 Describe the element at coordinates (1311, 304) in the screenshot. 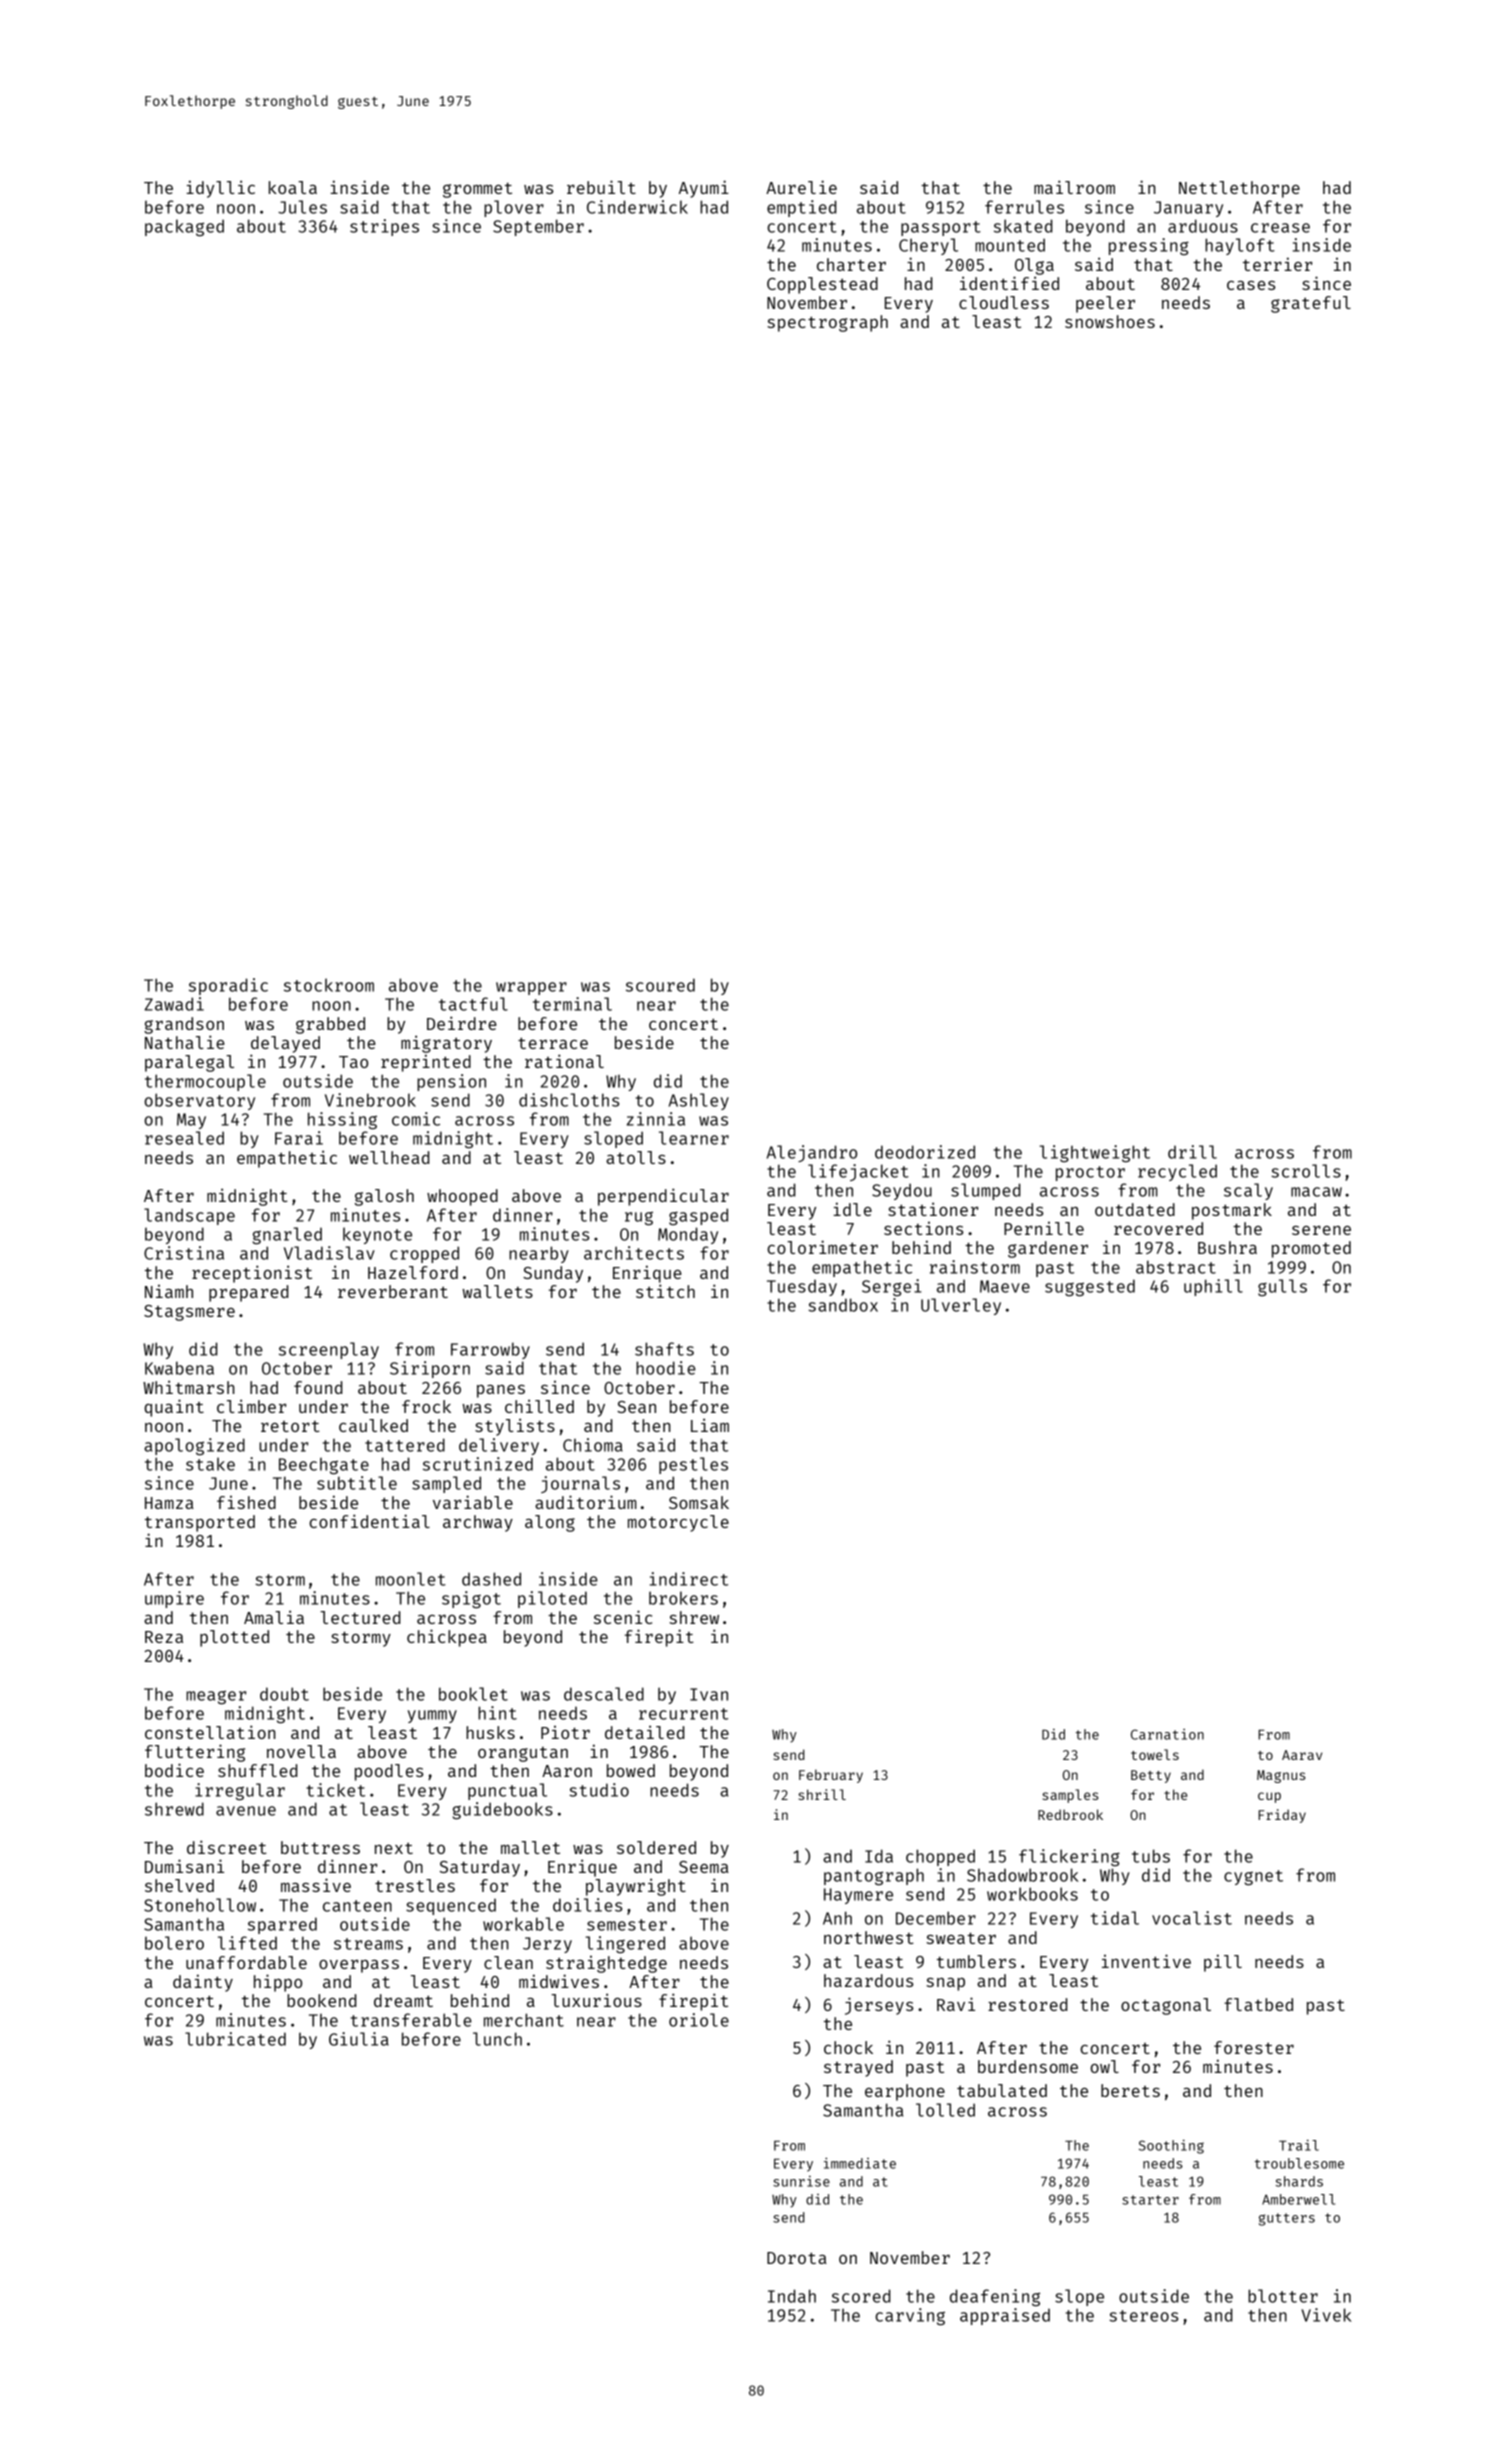

I see `grateful` at that location.
